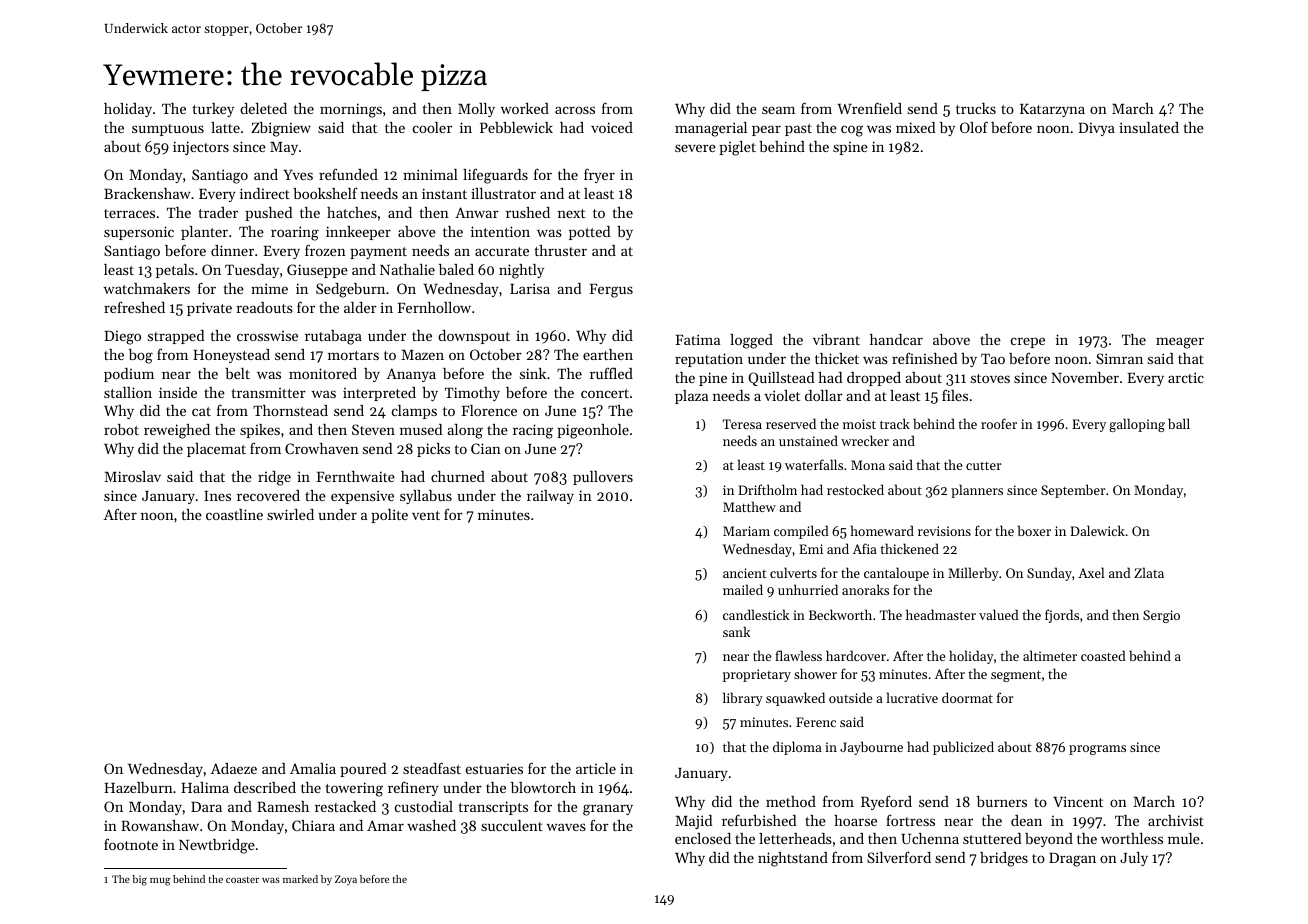  Describe the element at coordinates (234, 514) in the screenshot. I see `coastline` at that location.
